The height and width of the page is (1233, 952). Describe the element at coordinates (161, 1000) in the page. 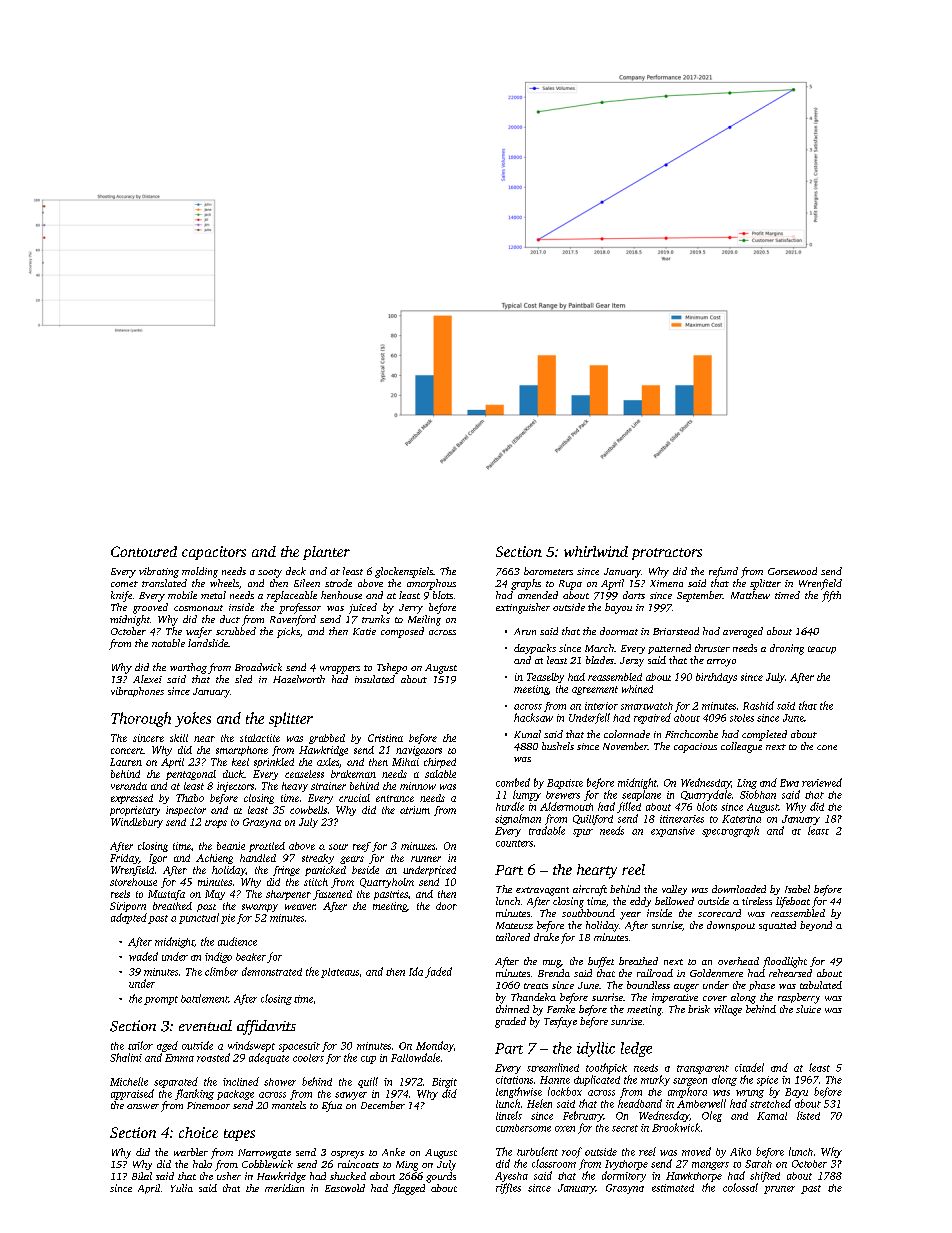

I see `prompt` at that location.
